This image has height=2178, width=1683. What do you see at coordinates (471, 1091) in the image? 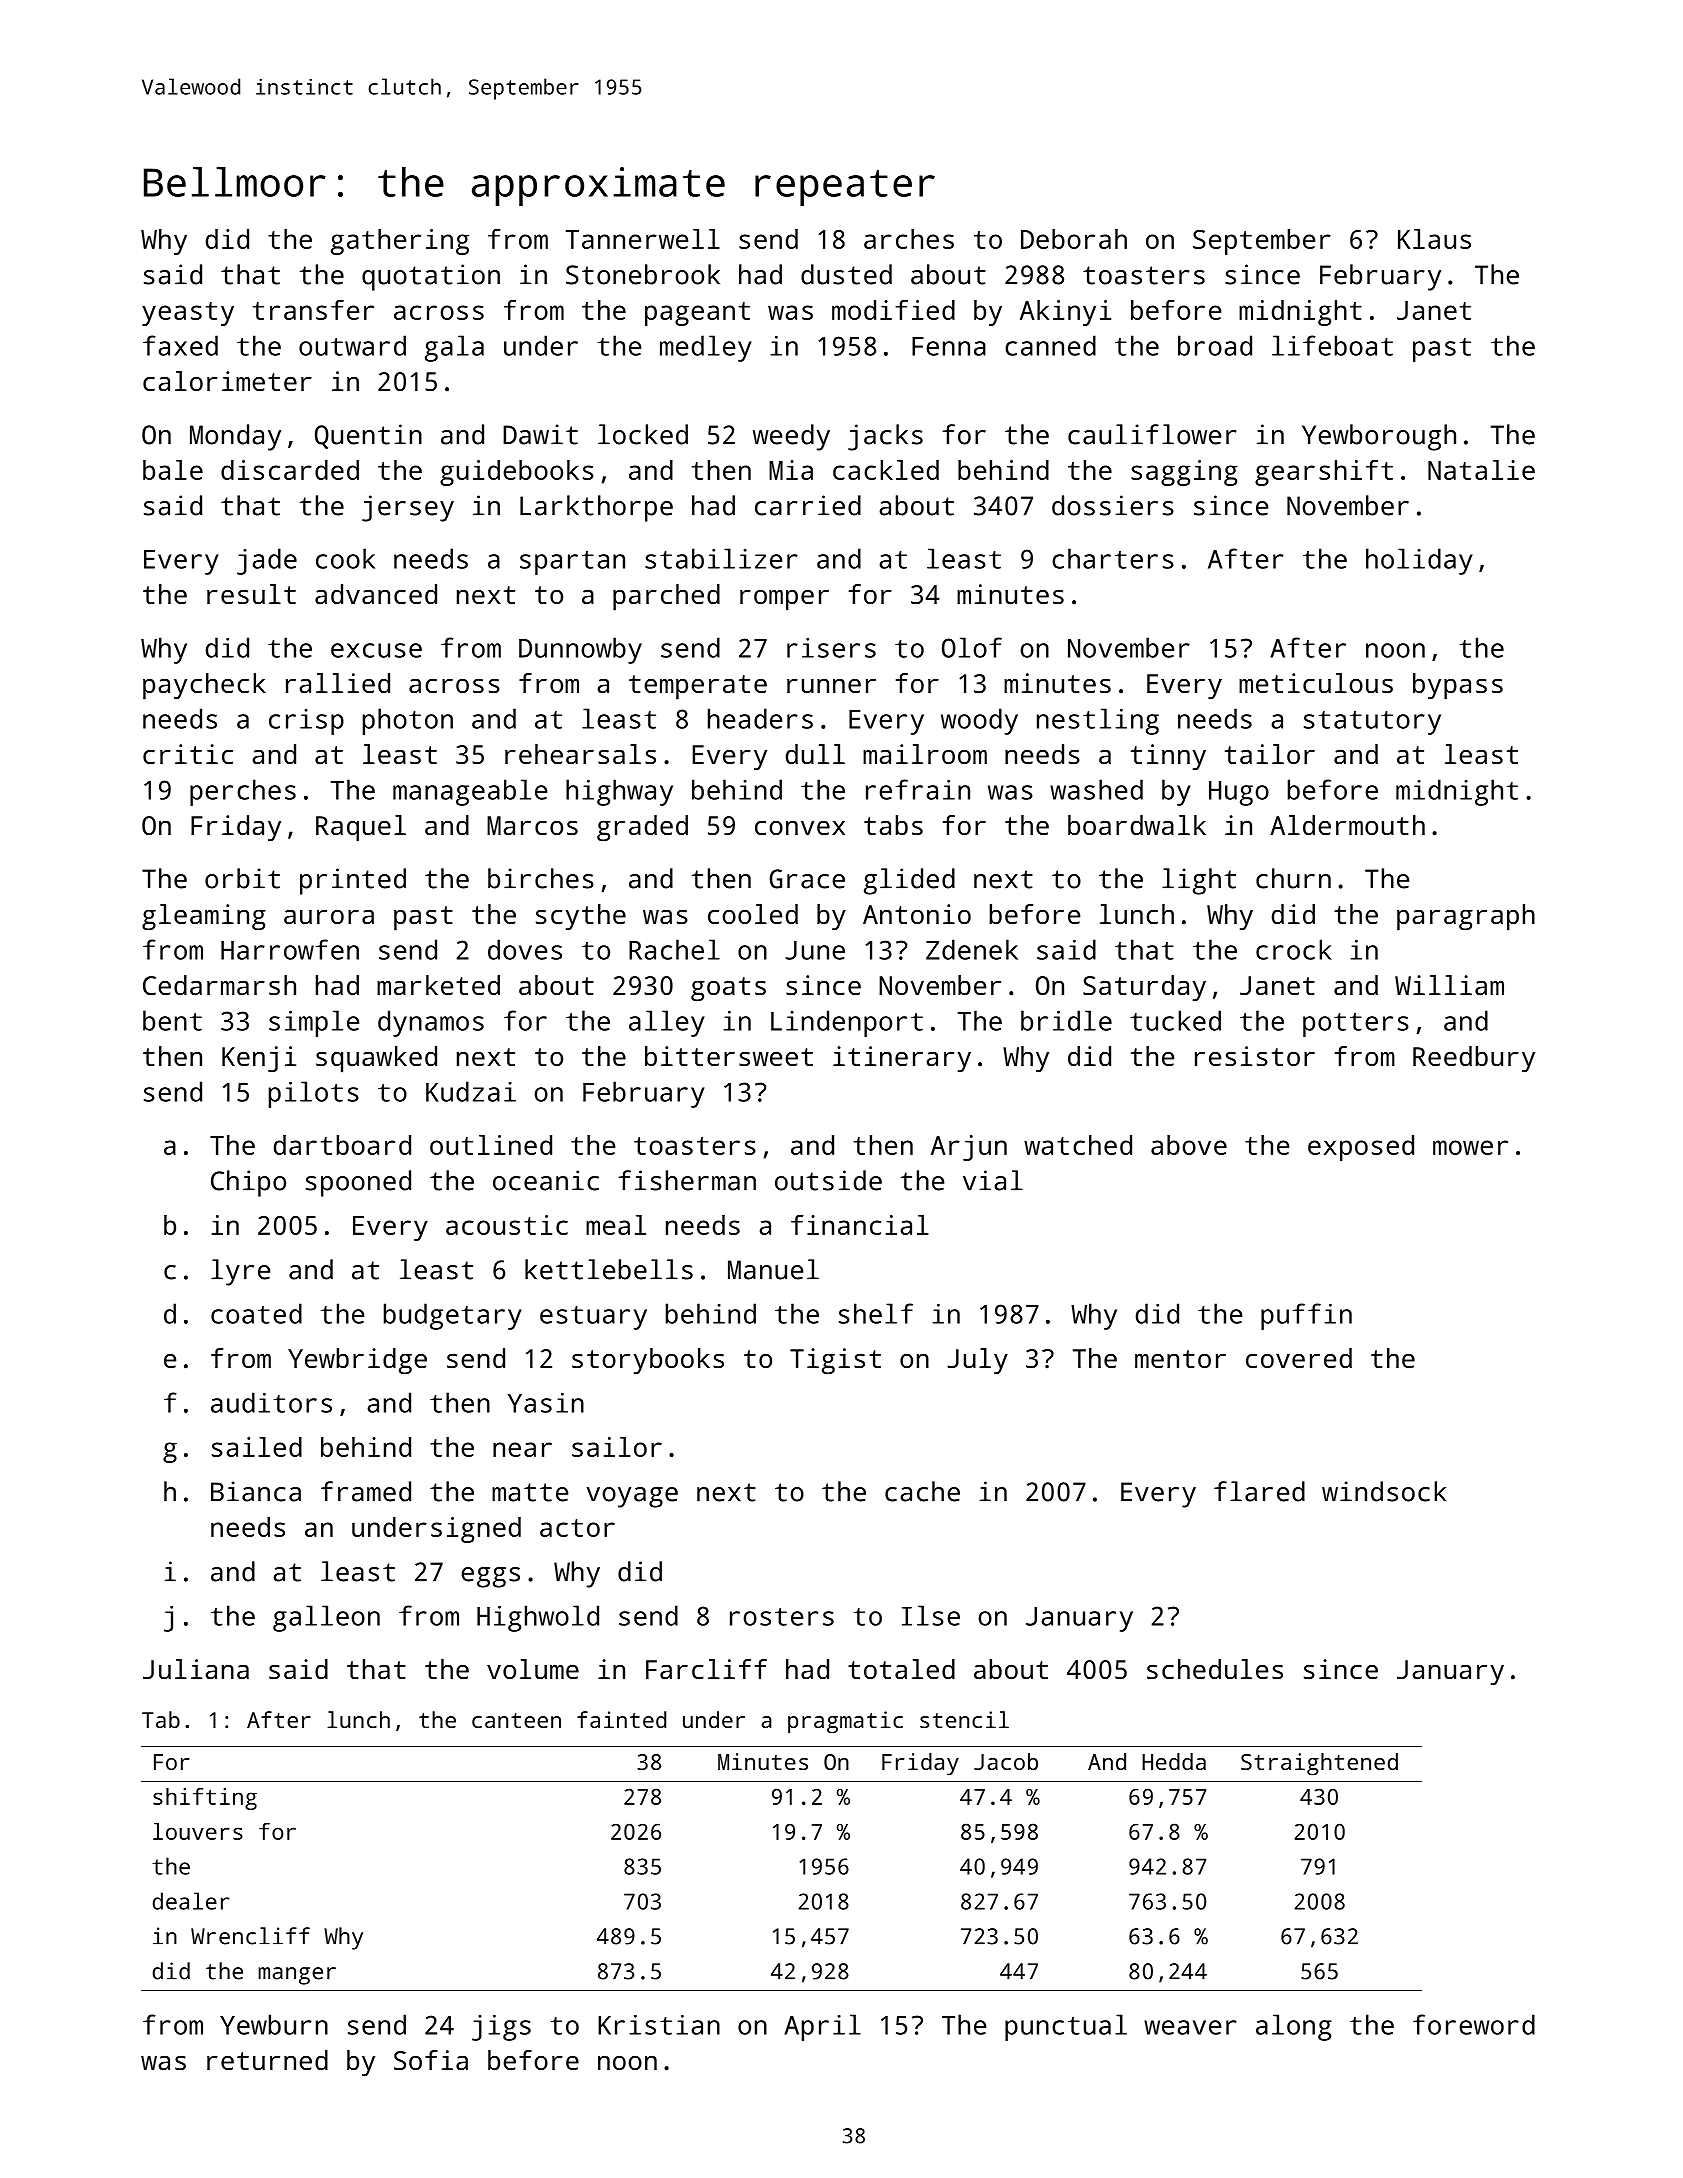
I see `Kudzai` at bounding box center [471, 1091].
